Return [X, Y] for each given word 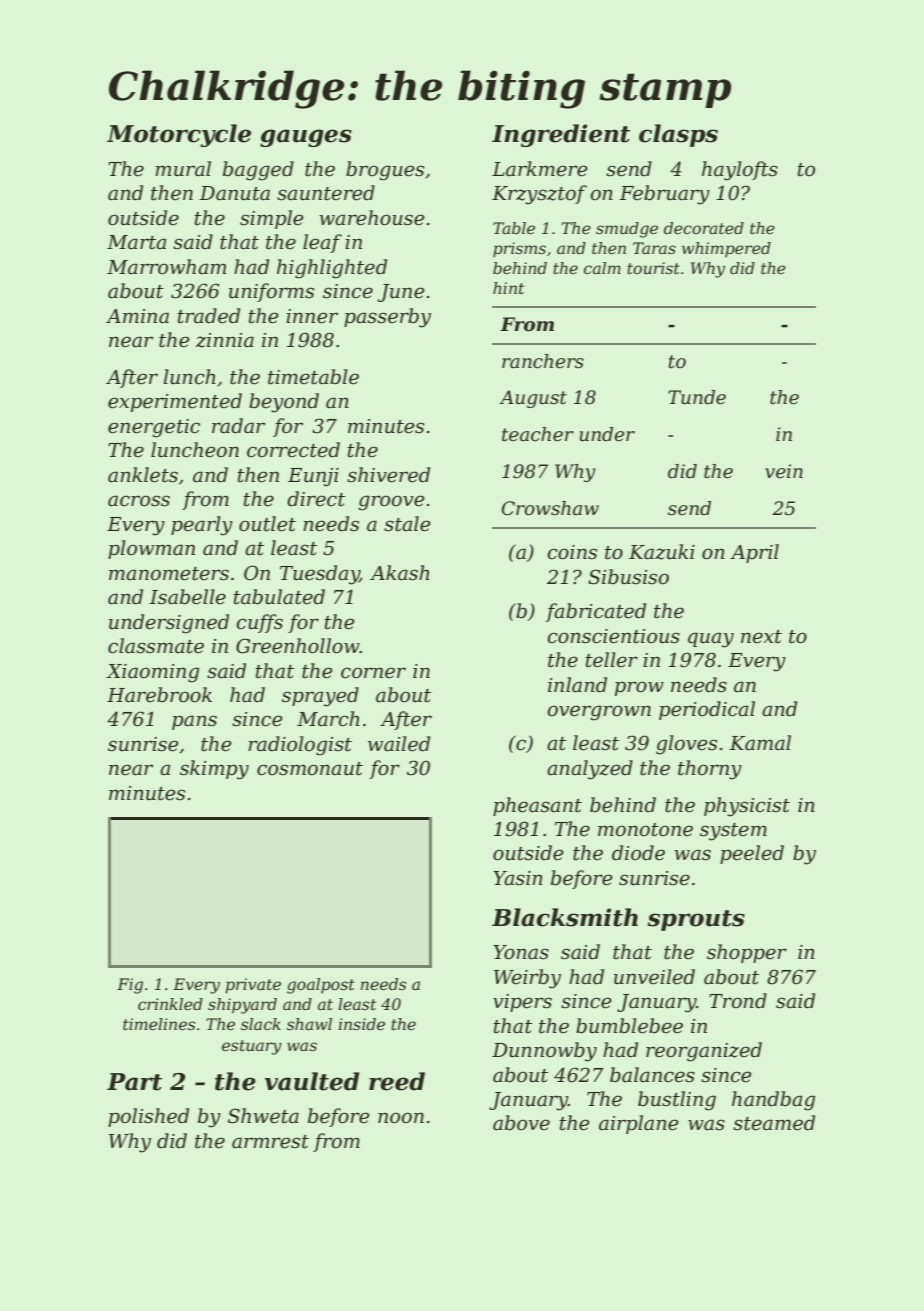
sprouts [696, 920]
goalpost [321, 986]
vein [784, 471]
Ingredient [561, 135]
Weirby [527, 979]
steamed [774, 1123]
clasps [678, 135]
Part [134, 1082]
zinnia [225, 340]
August [533, 399]
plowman [151, 549]
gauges [306, 138]
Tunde [697, 397]
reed [397, 1081]
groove [392, 503]
